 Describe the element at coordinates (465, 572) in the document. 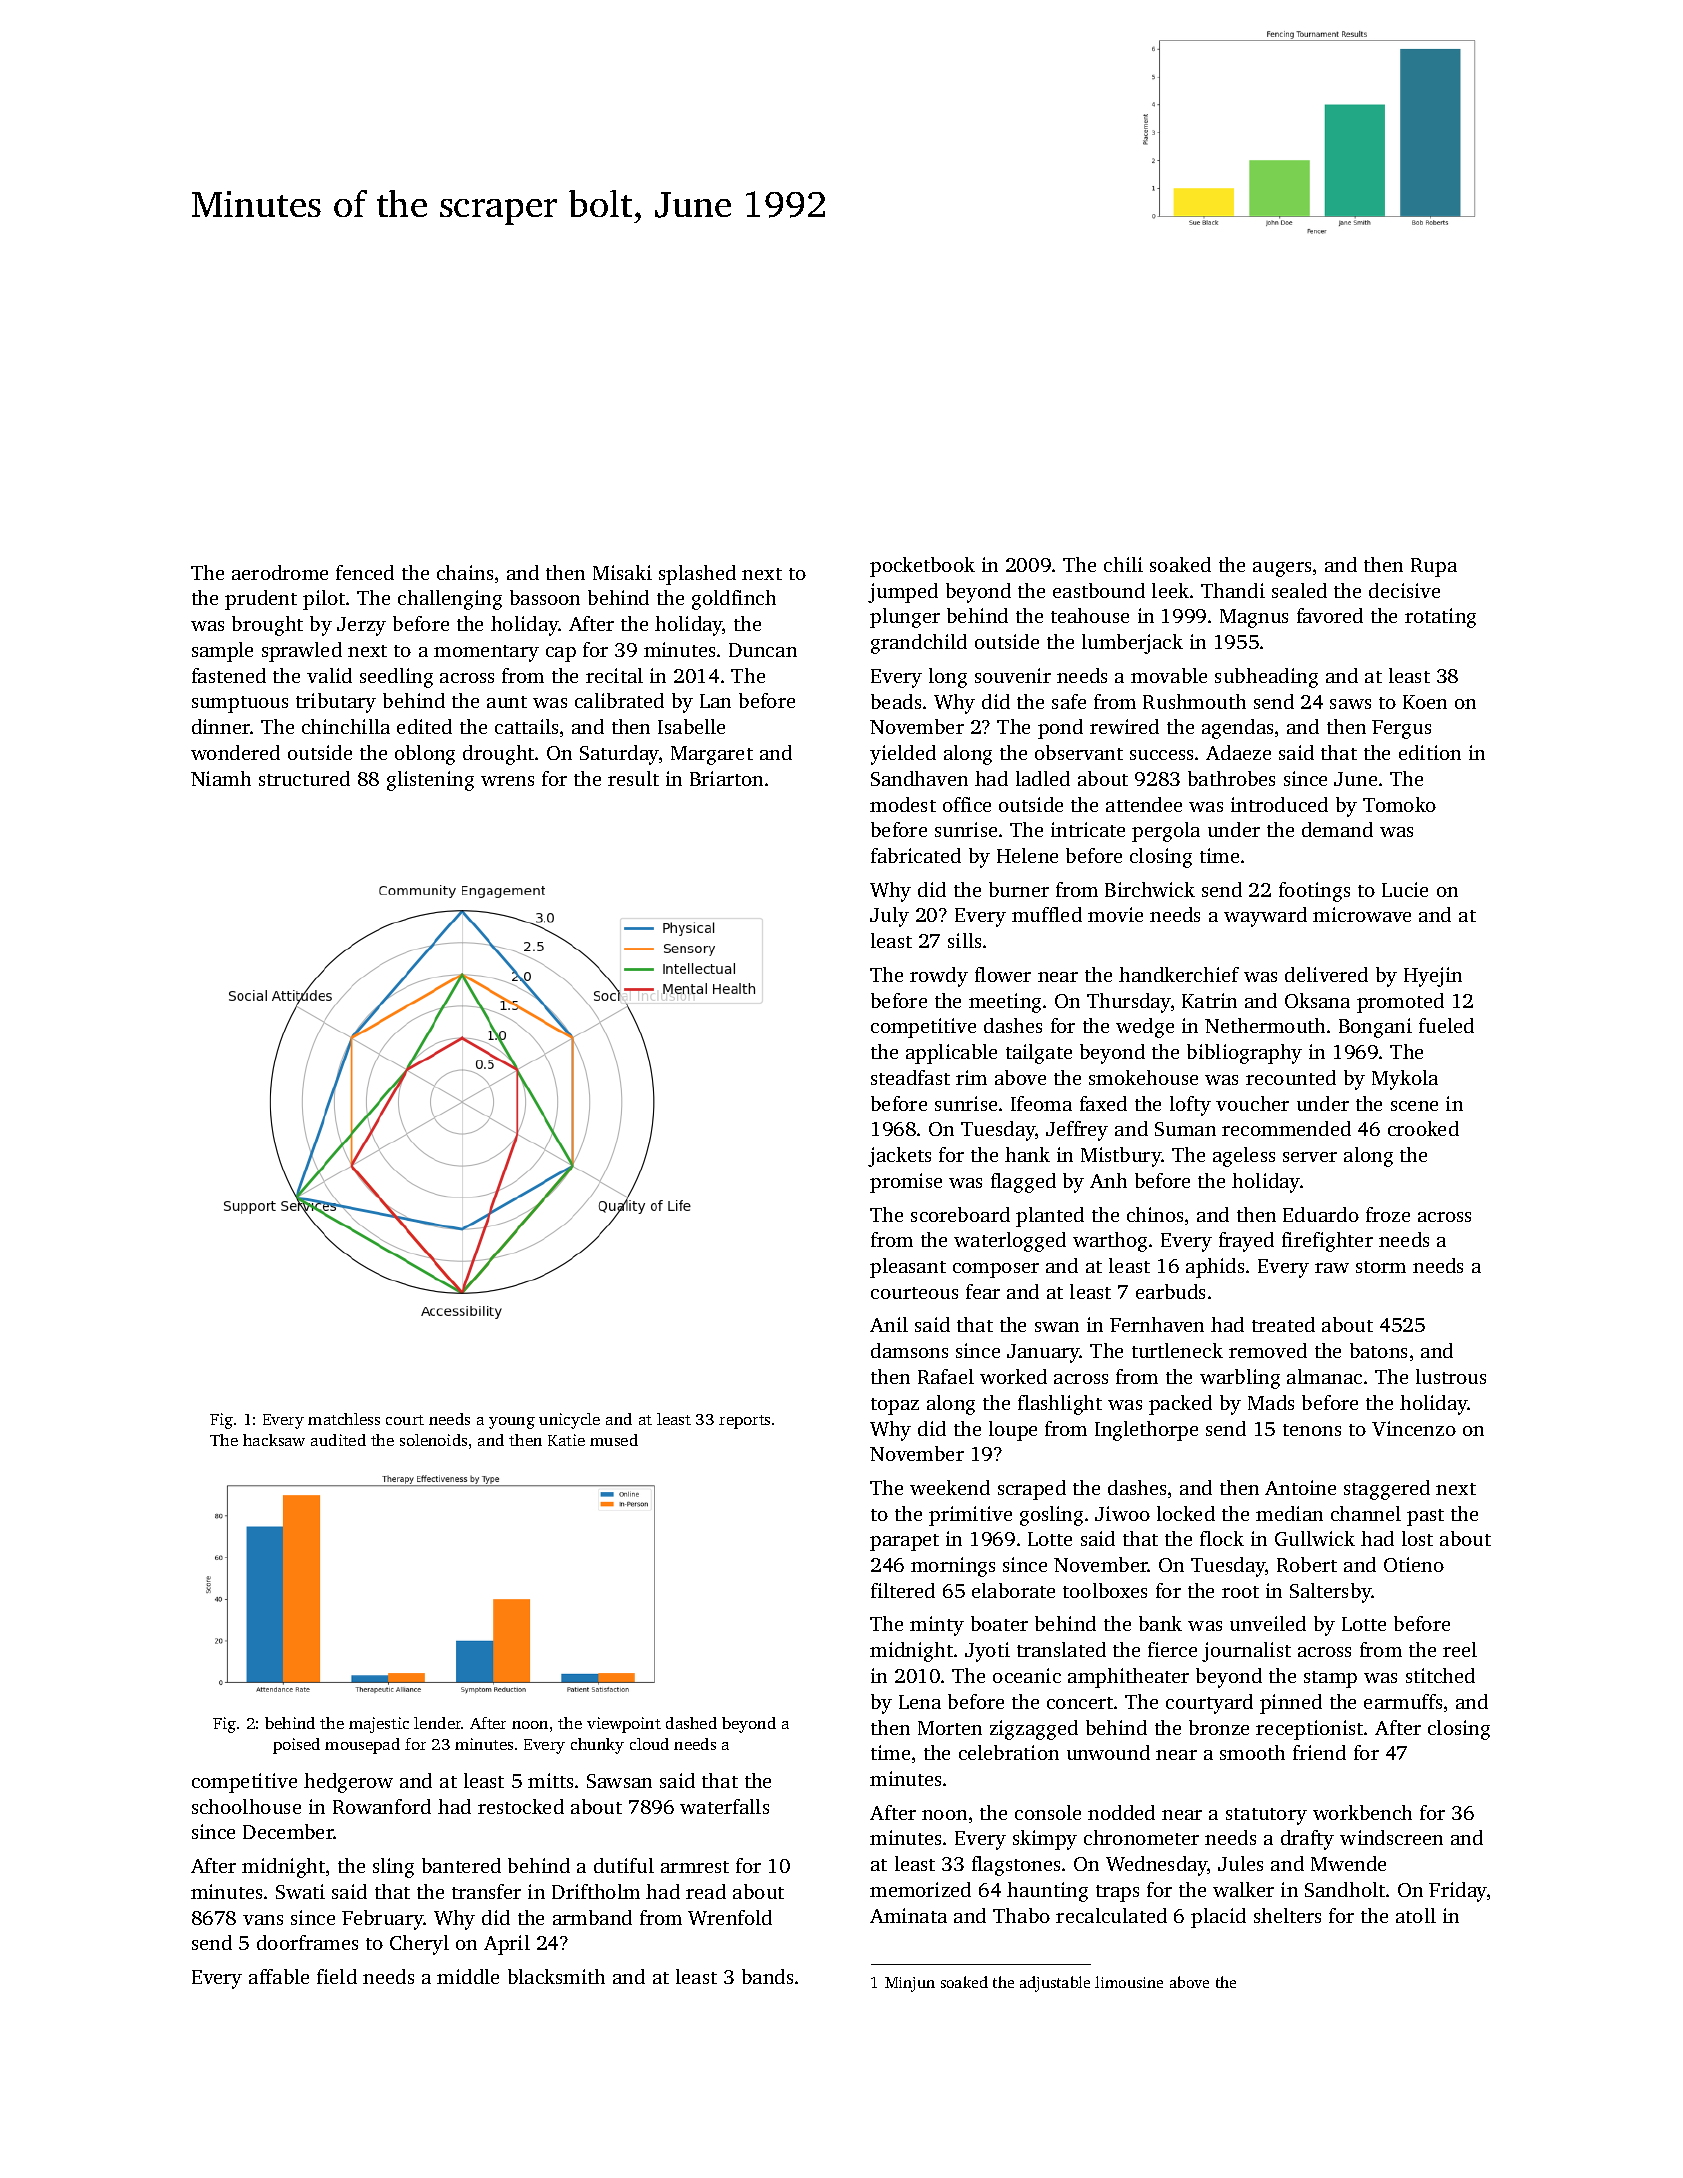

I see `chains` at that location.
